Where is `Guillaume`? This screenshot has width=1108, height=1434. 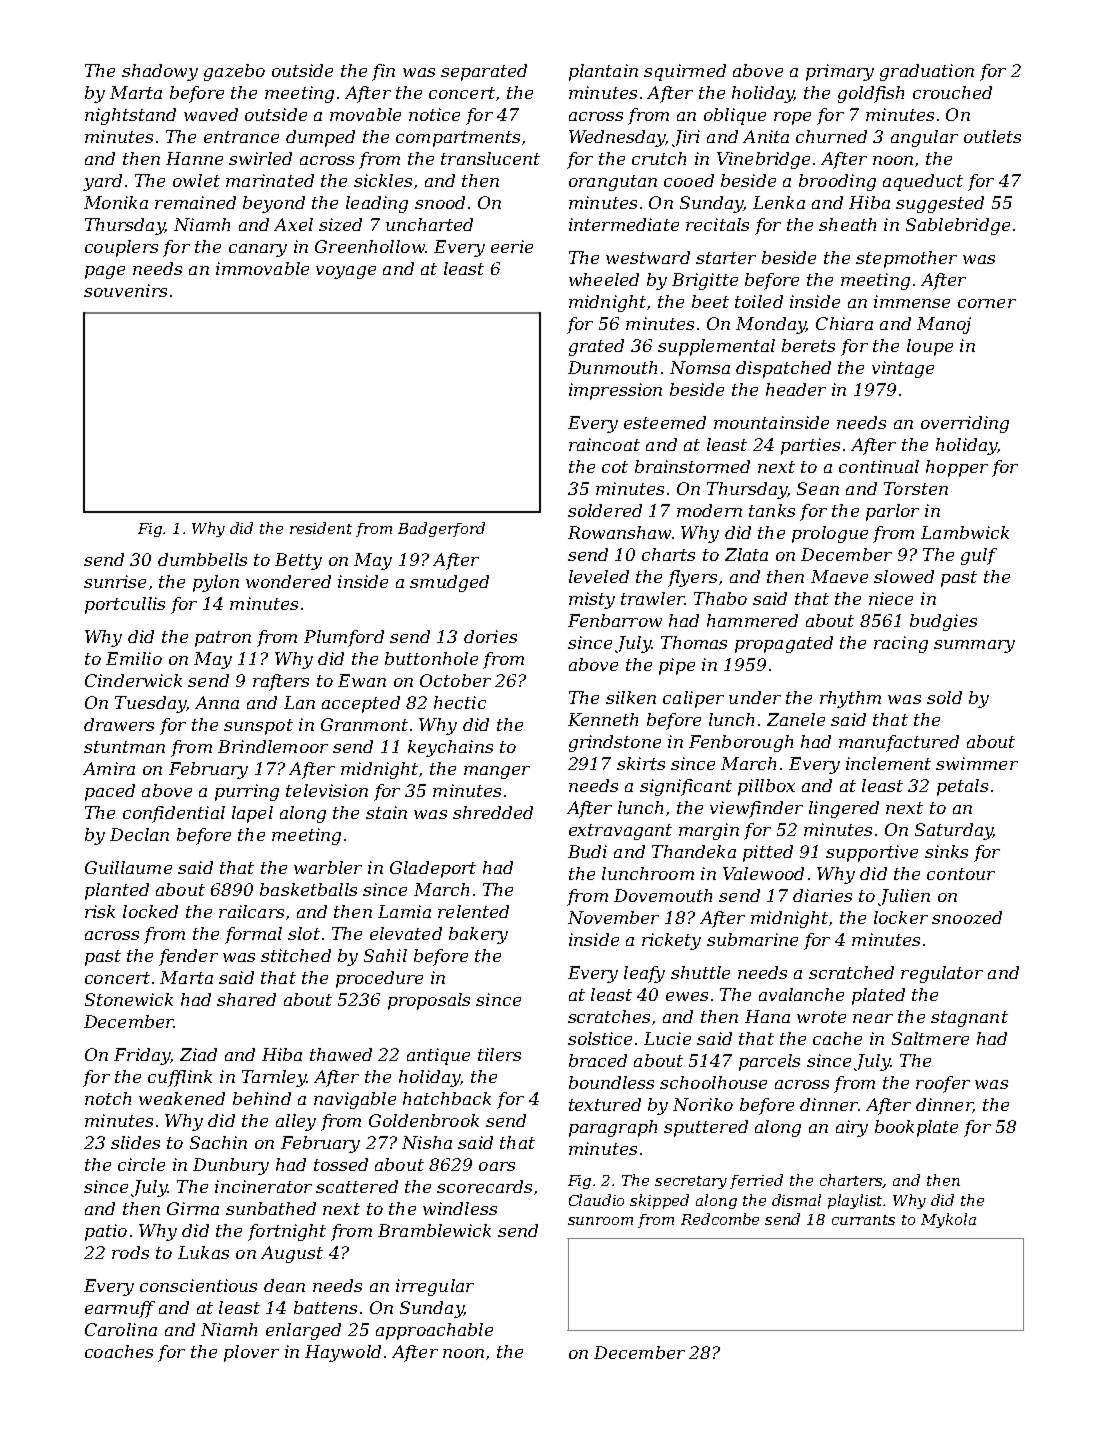
Guillaume is located at coordinates (128, 867).
